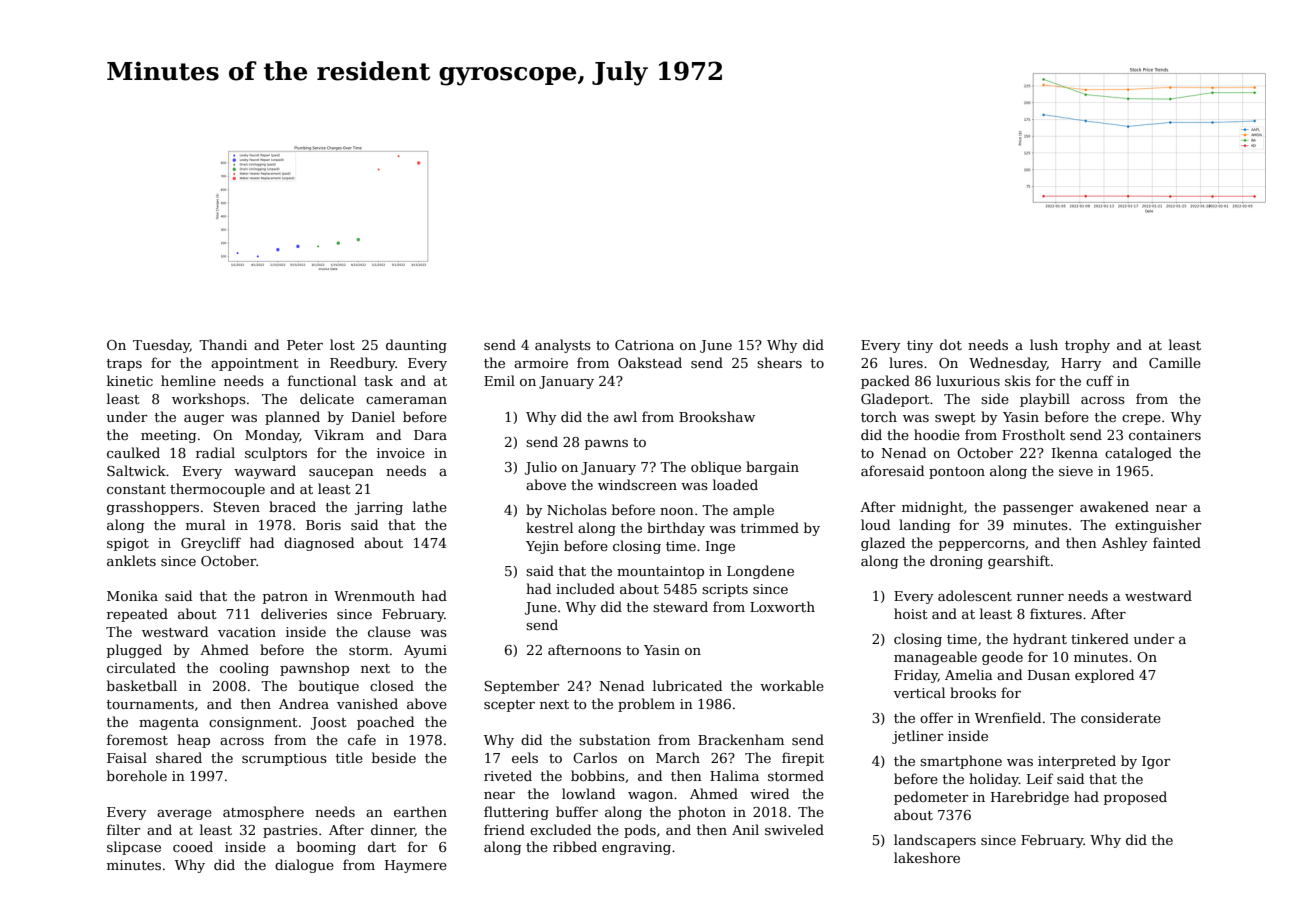  I want to click on extinguisher, so click(1158, 526).
